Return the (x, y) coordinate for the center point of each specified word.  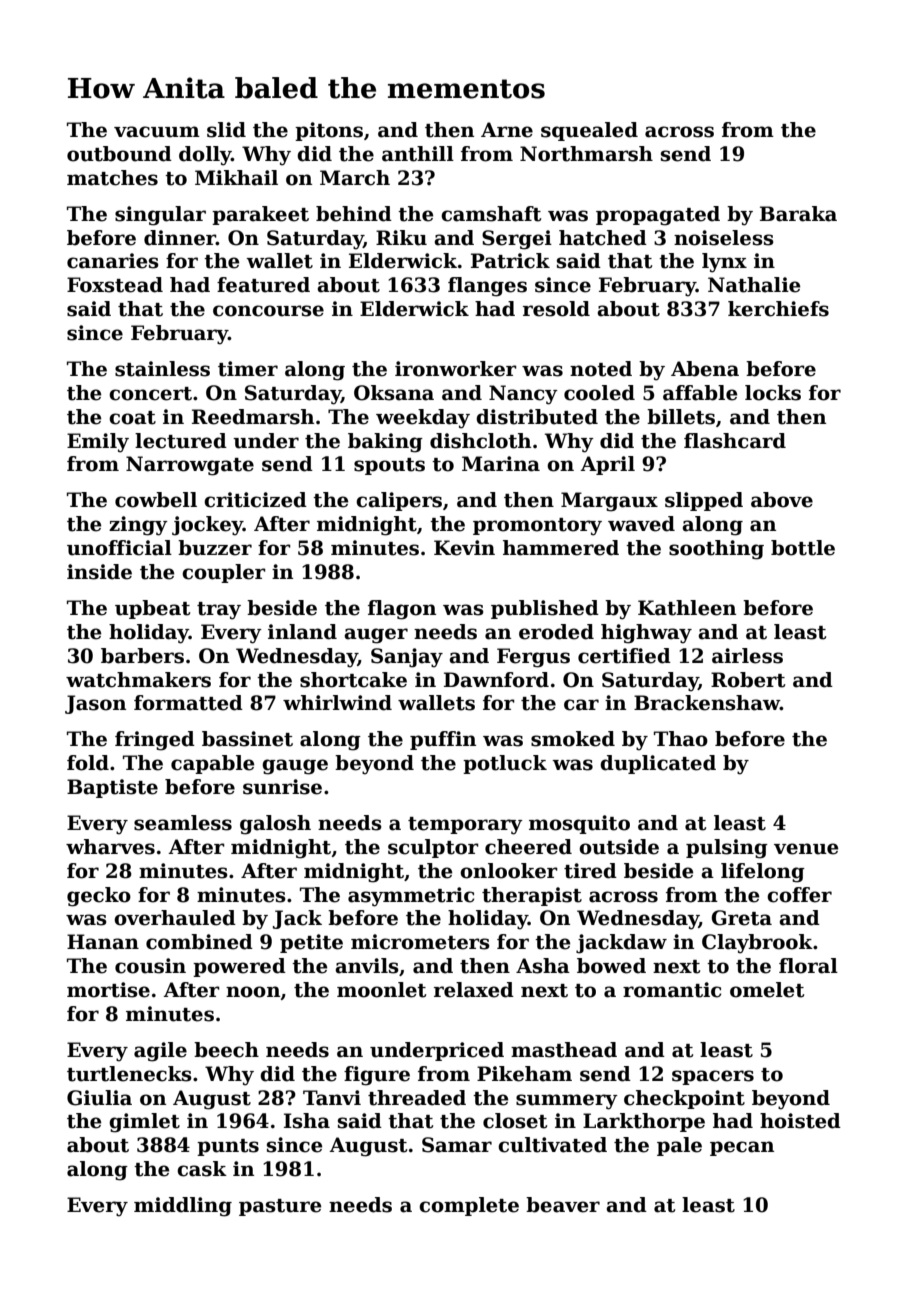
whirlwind (337, 703)
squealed (589, 131)
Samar (457, 1145)
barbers (142, 656)
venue (806, 849)
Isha (307, 1121)
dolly (205, 156)
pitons (329, 131)
